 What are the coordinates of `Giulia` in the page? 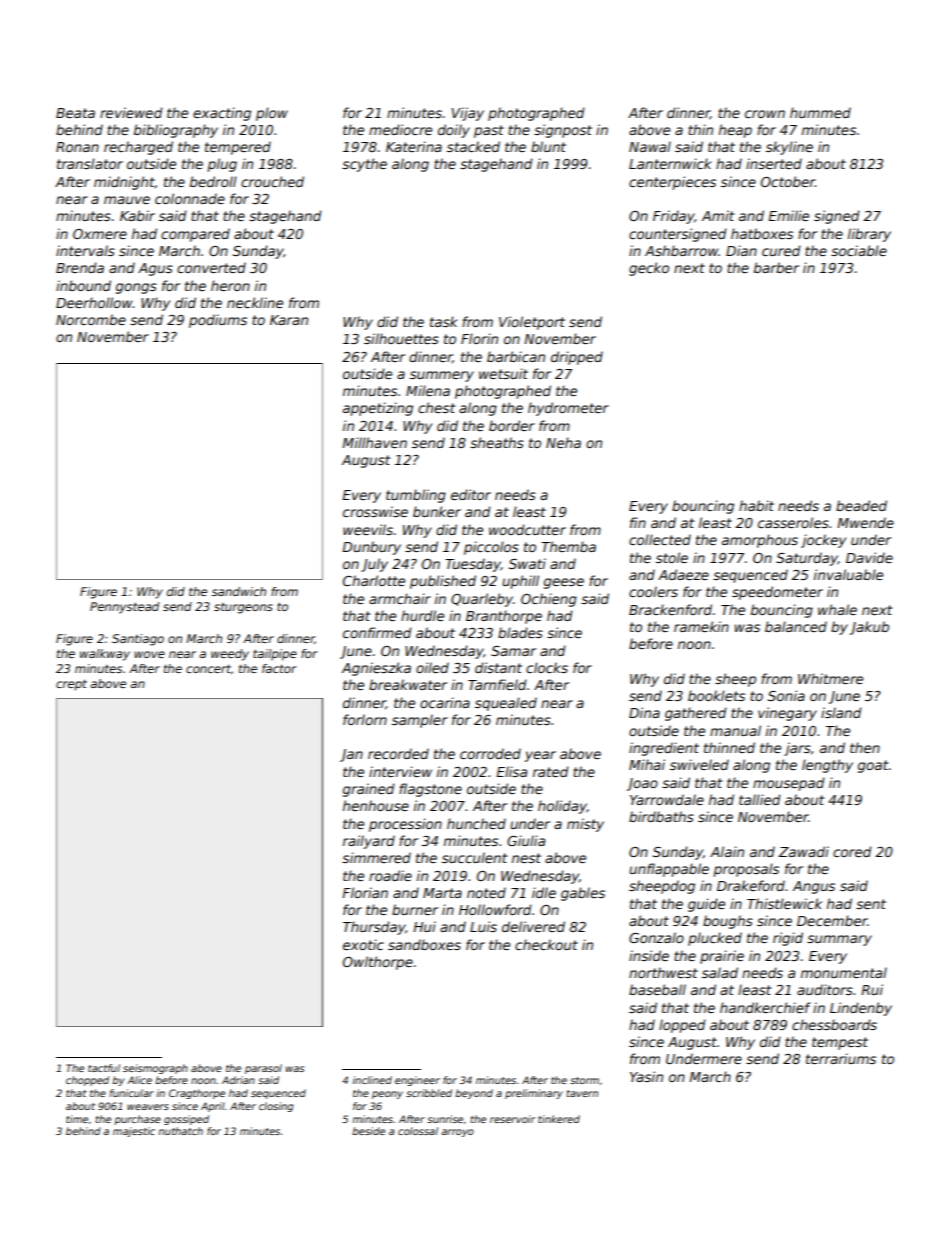 It's located at (526, 840).
